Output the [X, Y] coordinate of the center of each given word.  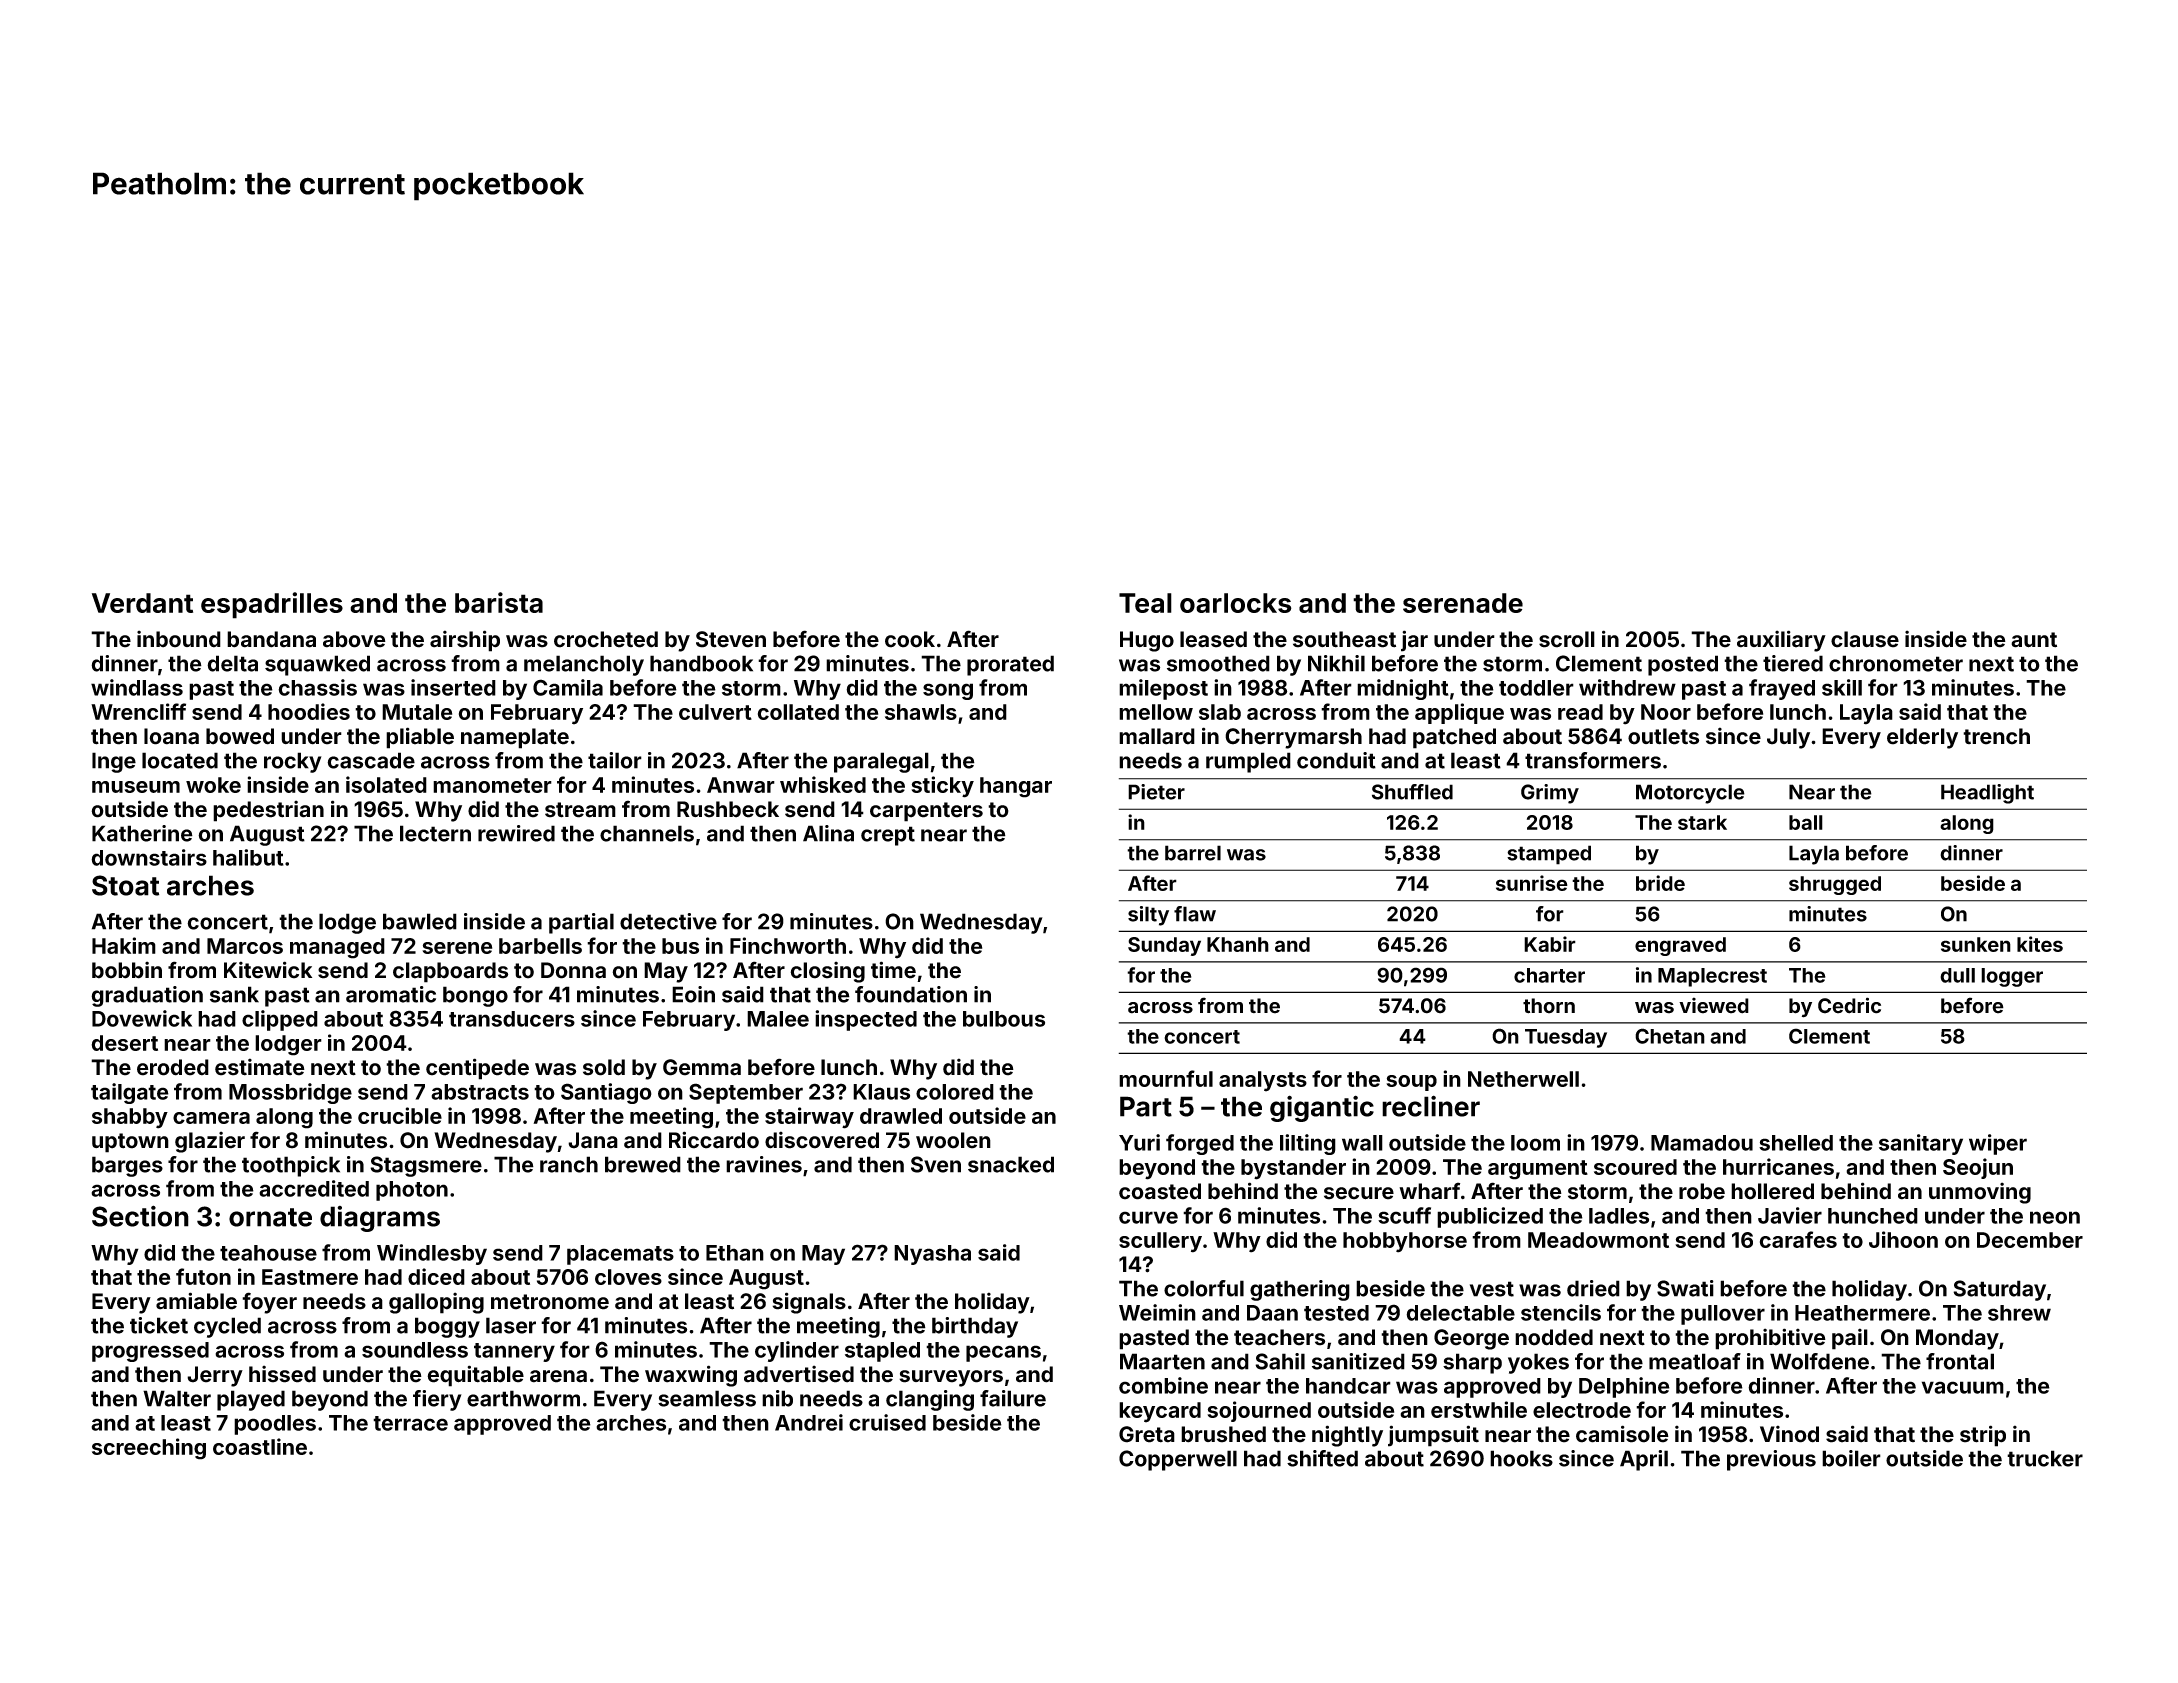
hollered [1772, 1191]
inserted [453, 687]
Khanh [1238, 944]
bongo [475, 996]
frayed [1782, 689]
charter [1549, 975]
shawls [921, 712]
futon [203, 1276]
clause [1865, 639]
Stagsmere [426, 1166]
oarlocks [1236, 603]
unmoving [1980, 1193]
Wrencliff [138, 711]
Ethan [735, 1253]
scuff [1404, 1215]
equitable [475, 1376]
